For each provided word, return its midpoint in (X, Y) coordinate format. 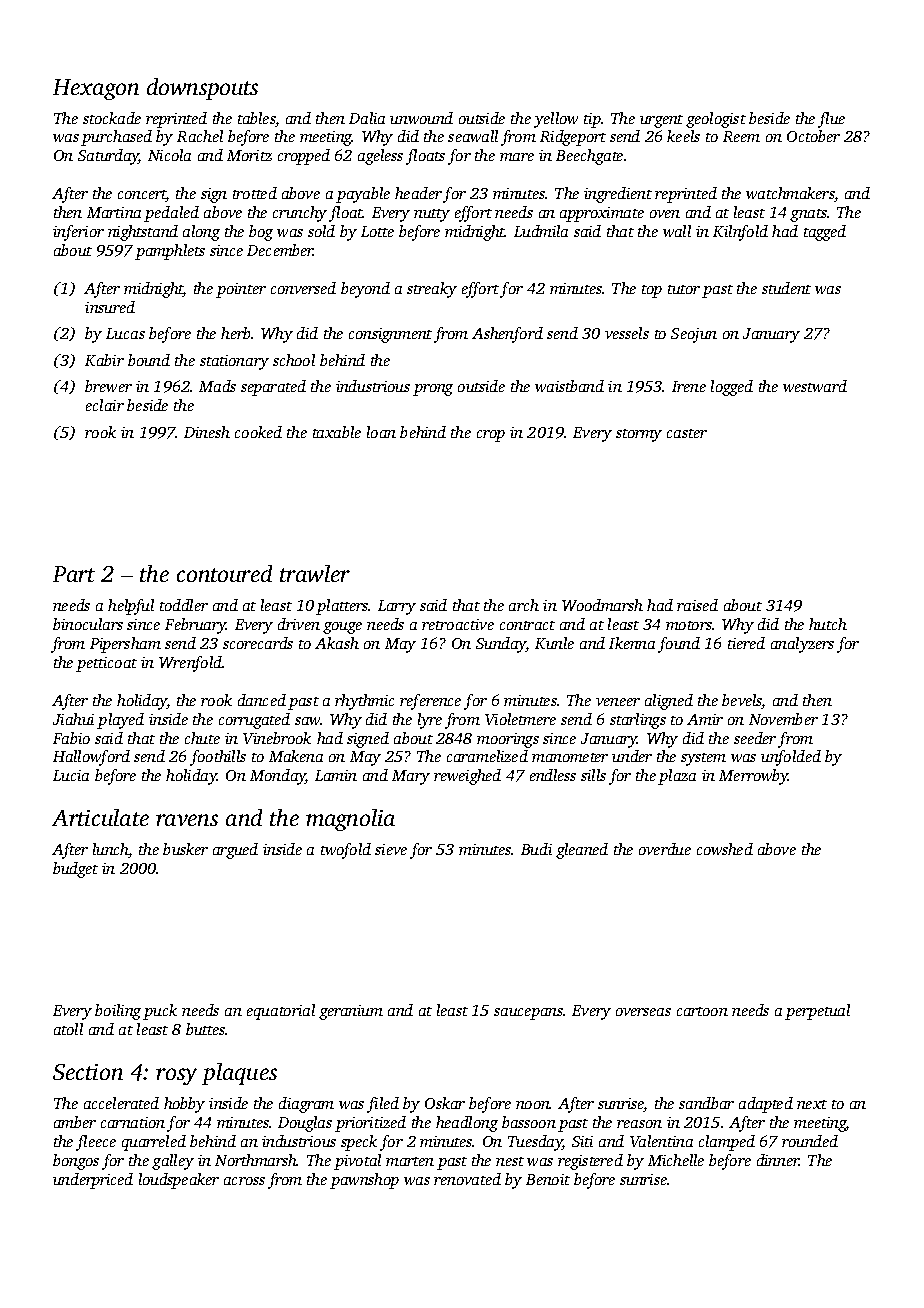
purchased (116, 138)
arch (524, 605)
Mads (217, 386)
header (418, 193)
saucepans (528, 1014)
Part (74, 574)
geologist (716, 120)
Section (88, 1072)
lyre (430, 721)
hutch (828, 624)
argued (235, 851)
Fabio (71, 738)
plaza (677, 777)
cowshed (725, 849)
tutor (684, 289)
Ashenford (507, 335)
